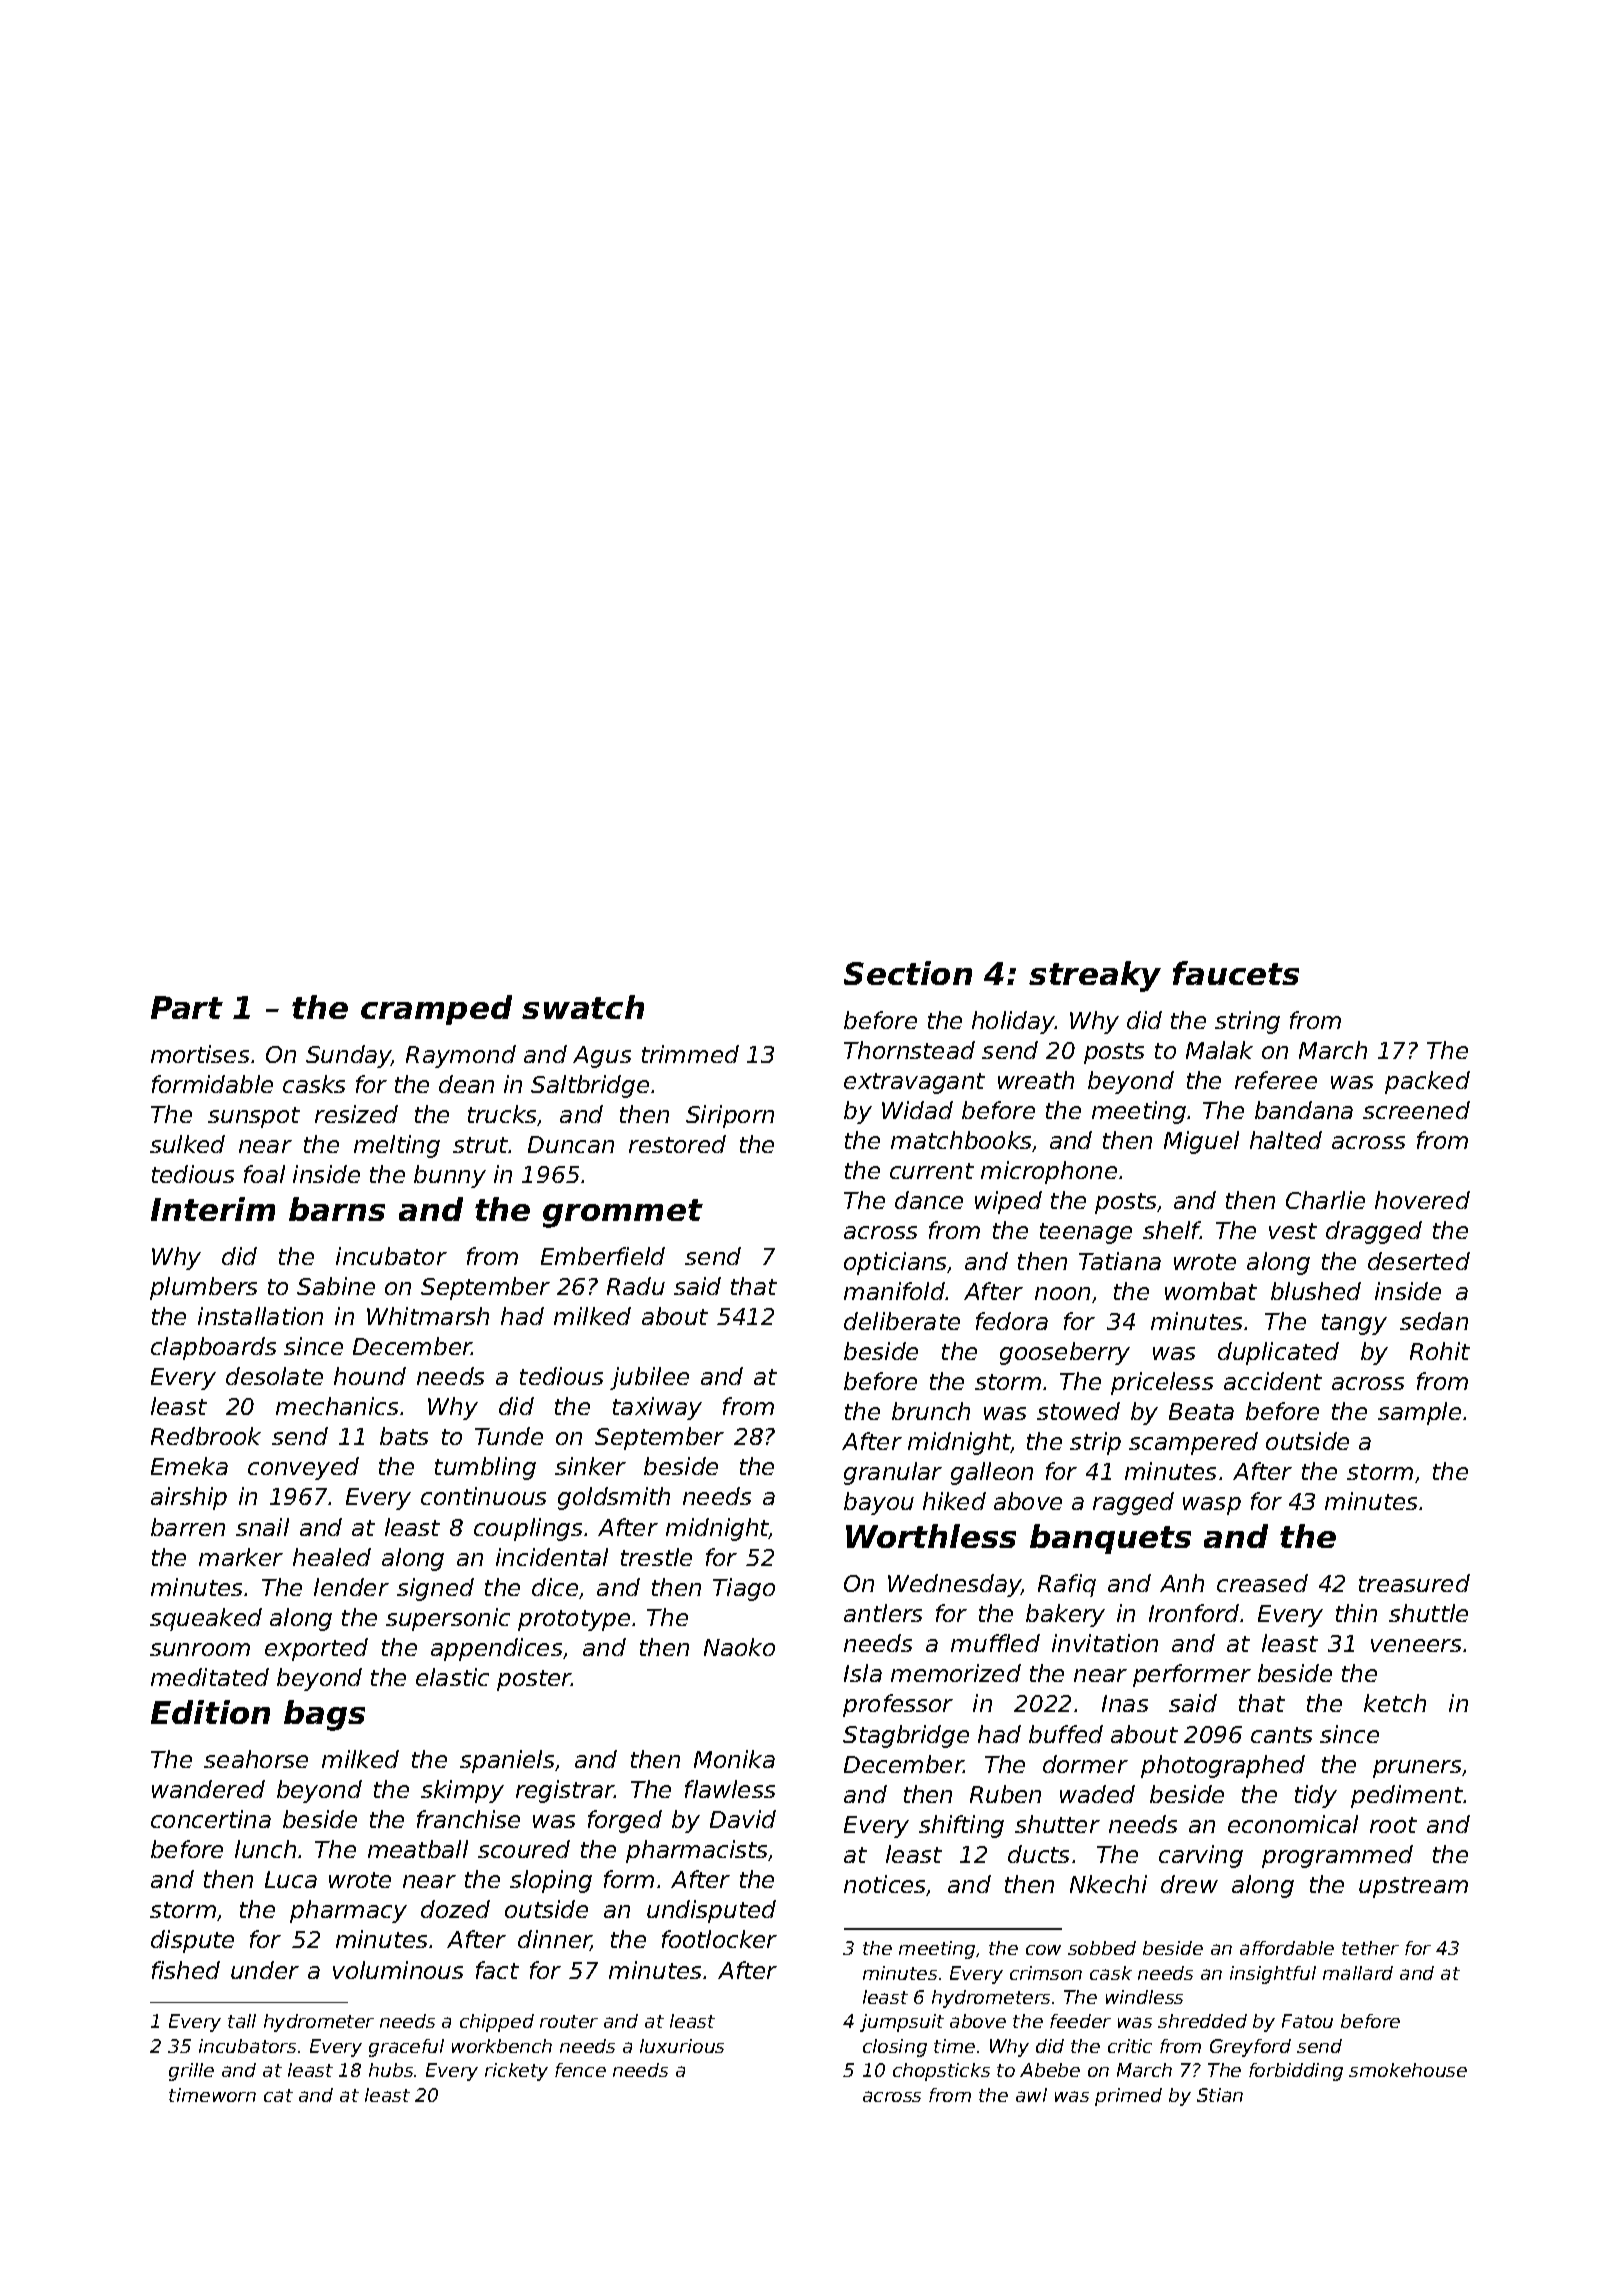 The width and height of the page is (1620, 2292). What do you see at coordinates (189, 1466) in the page?
I see `Emeka` at bounding box center [189, 1466].
